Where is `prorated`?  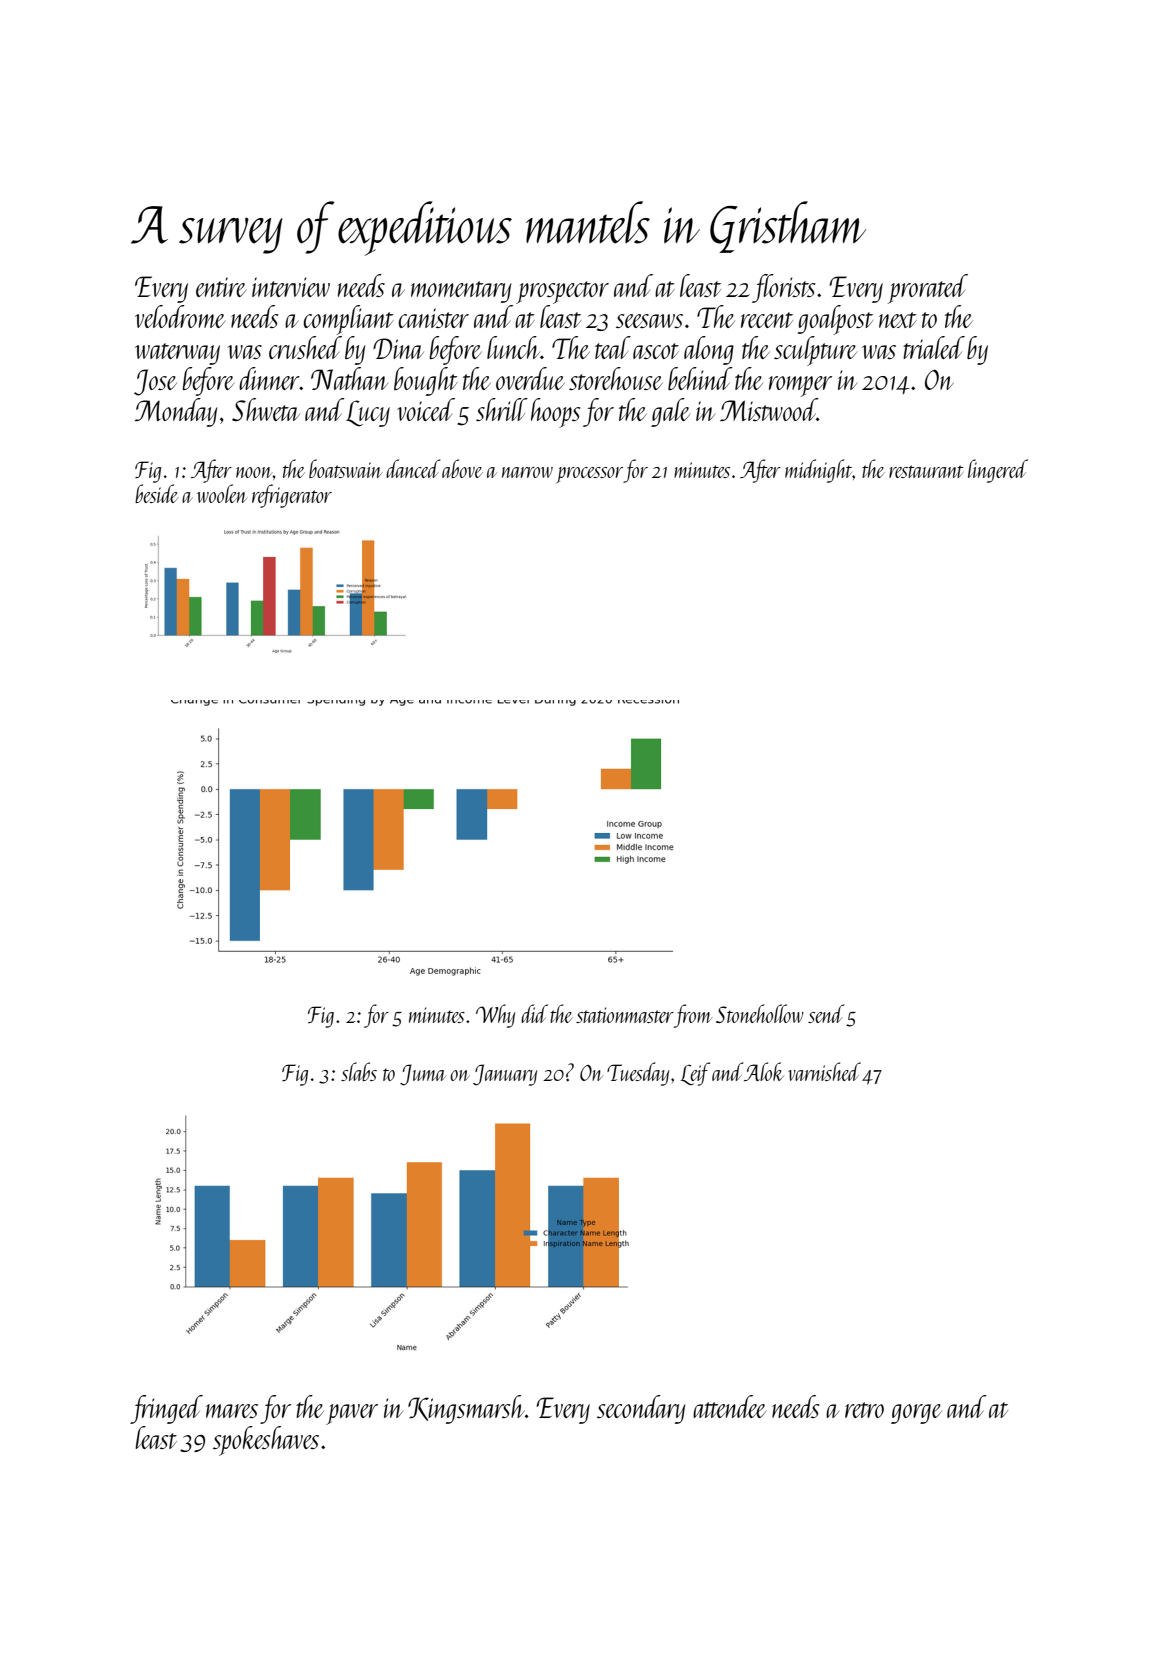 prorated is located at coordinates (928, 289).
